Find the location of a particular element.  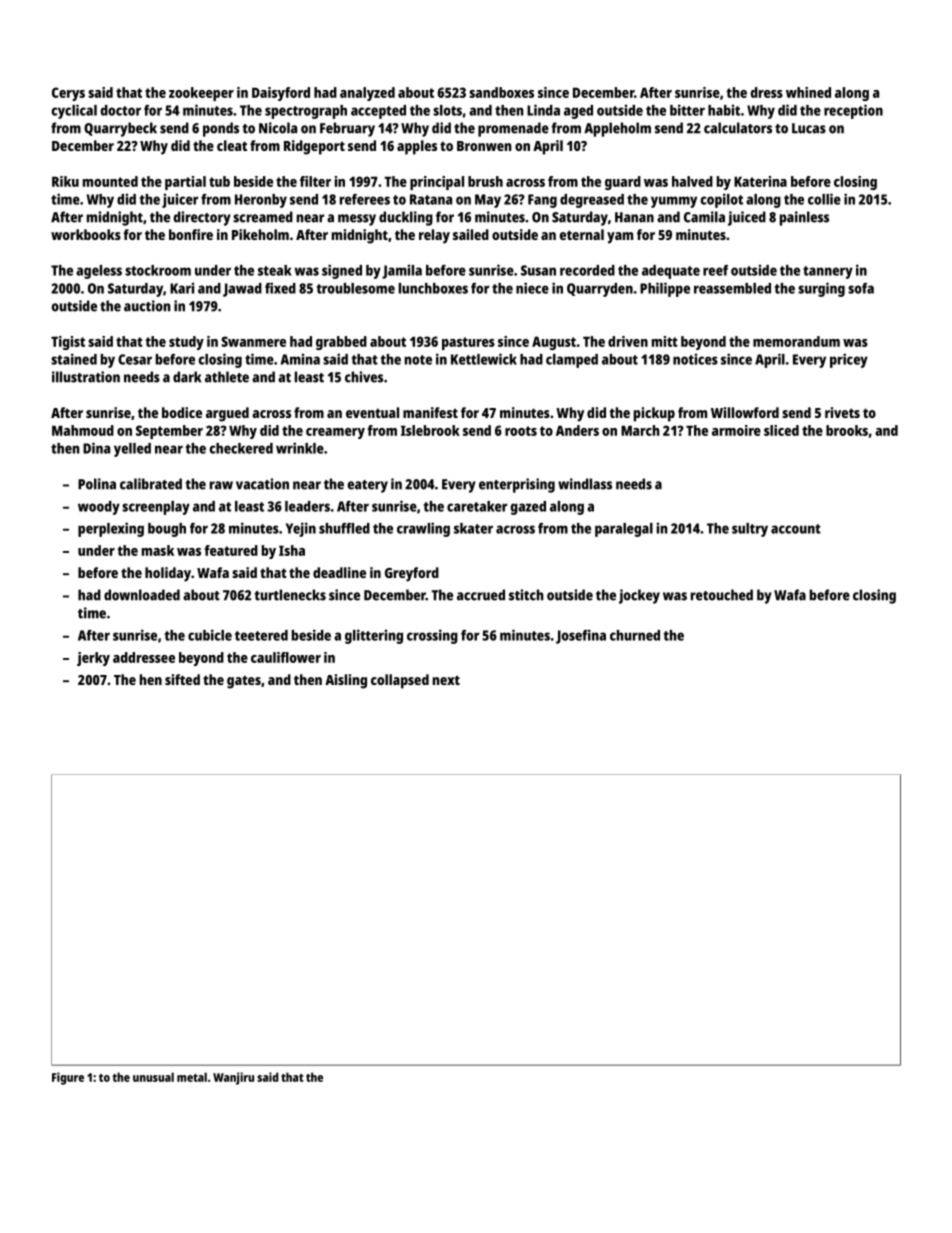

jerky is located at coordinates (93, 659).
